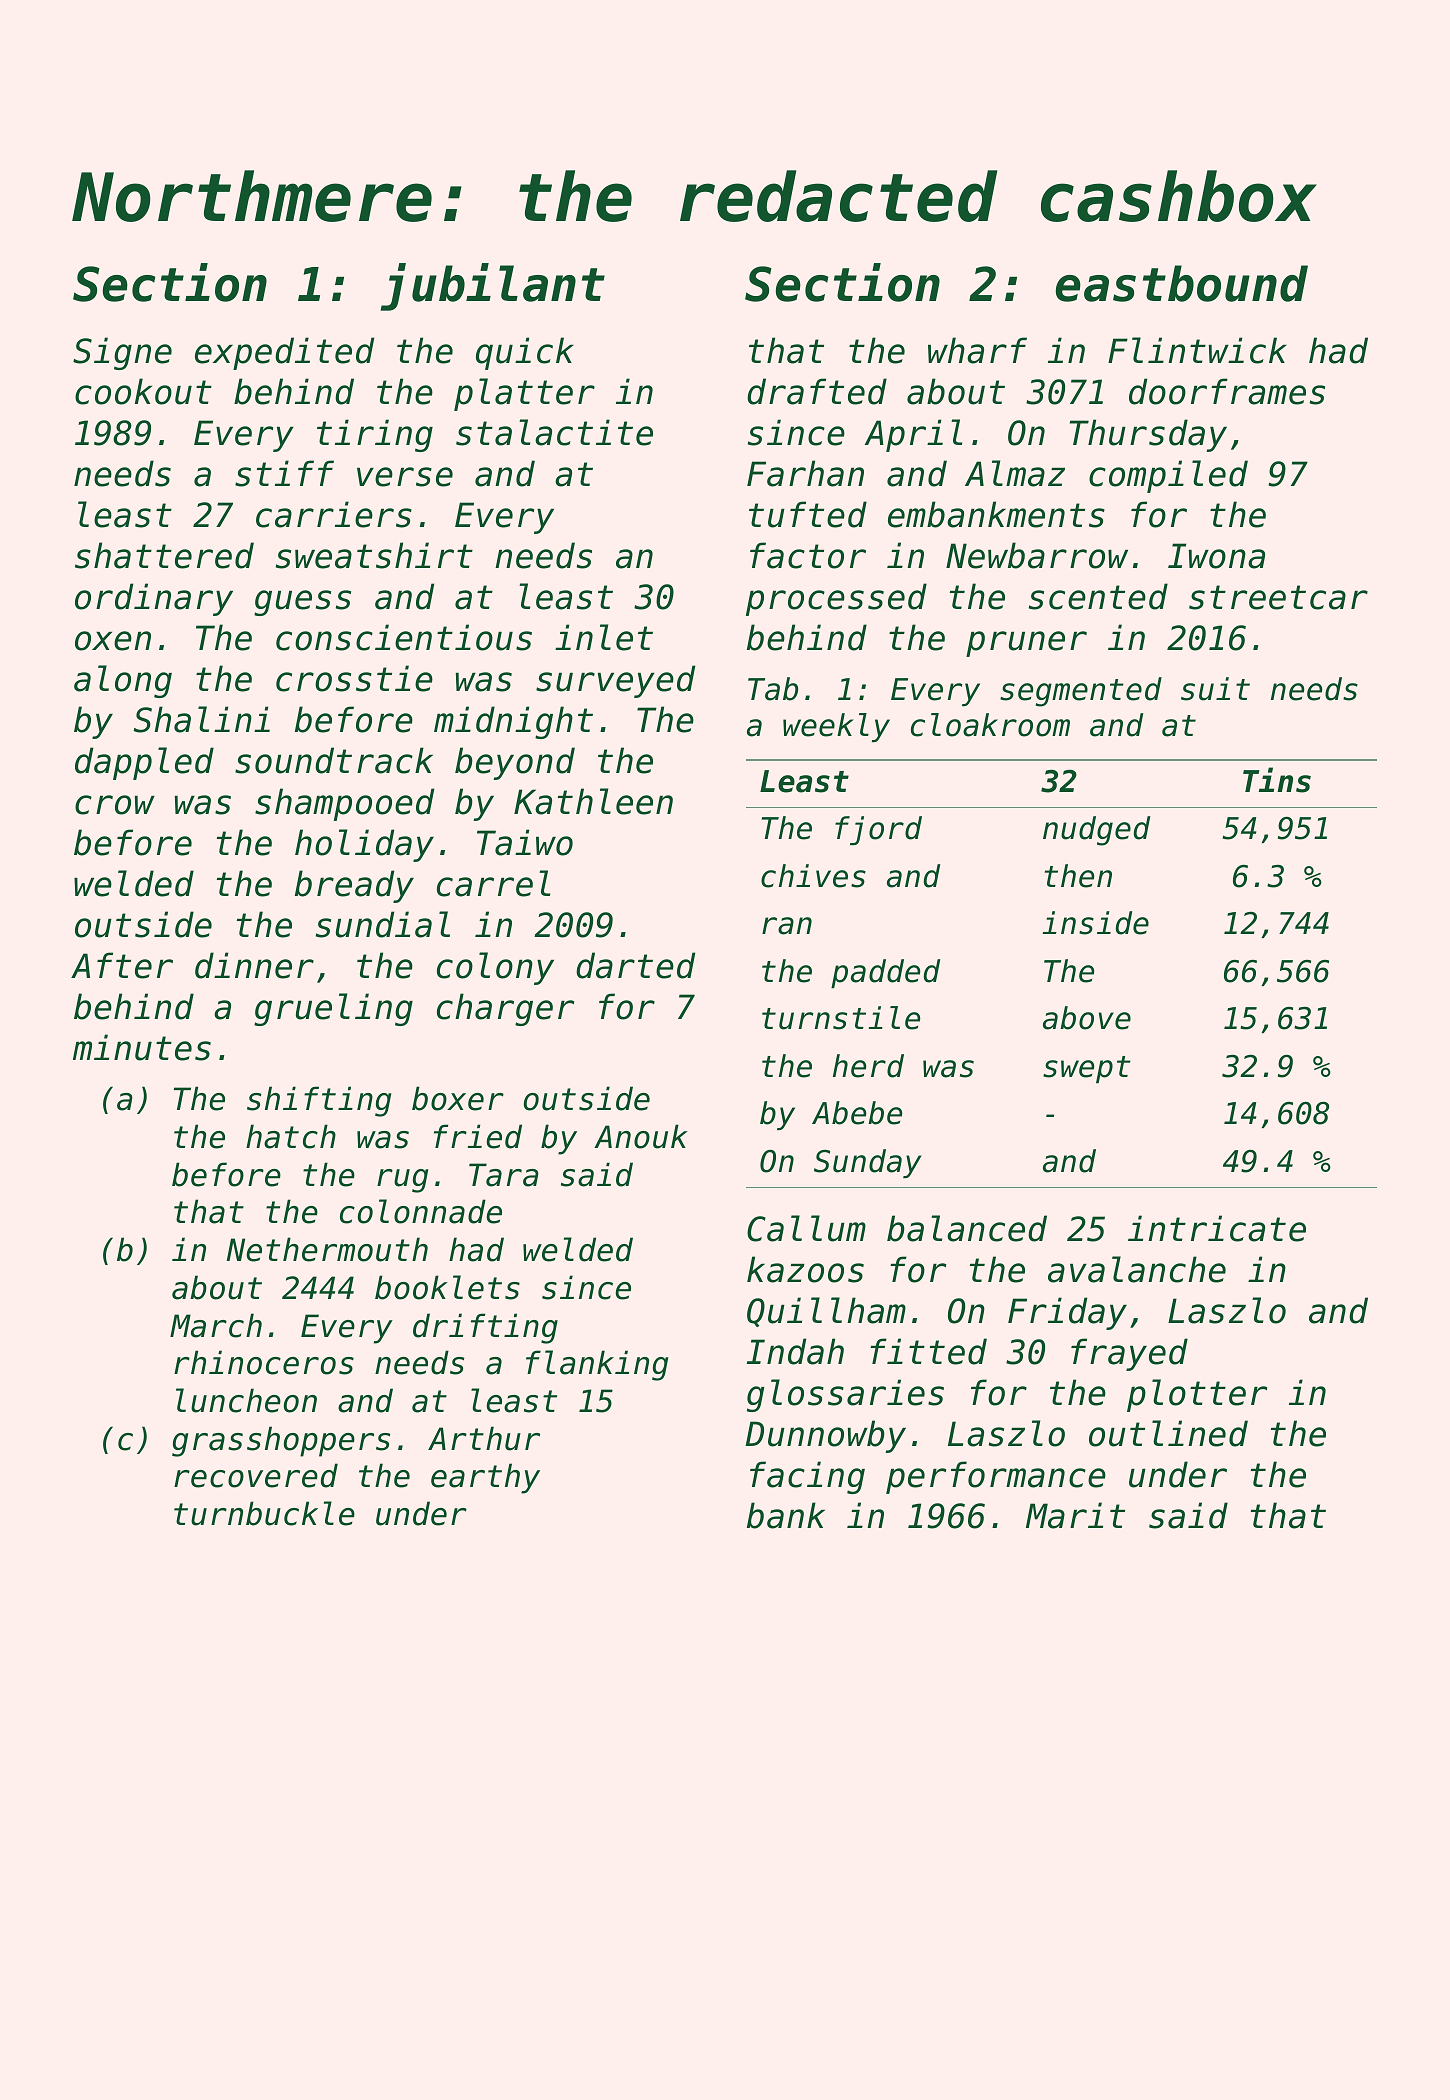 This image has width=1450, height=2100. I want to click on Abebe, so click(857, 1113).
